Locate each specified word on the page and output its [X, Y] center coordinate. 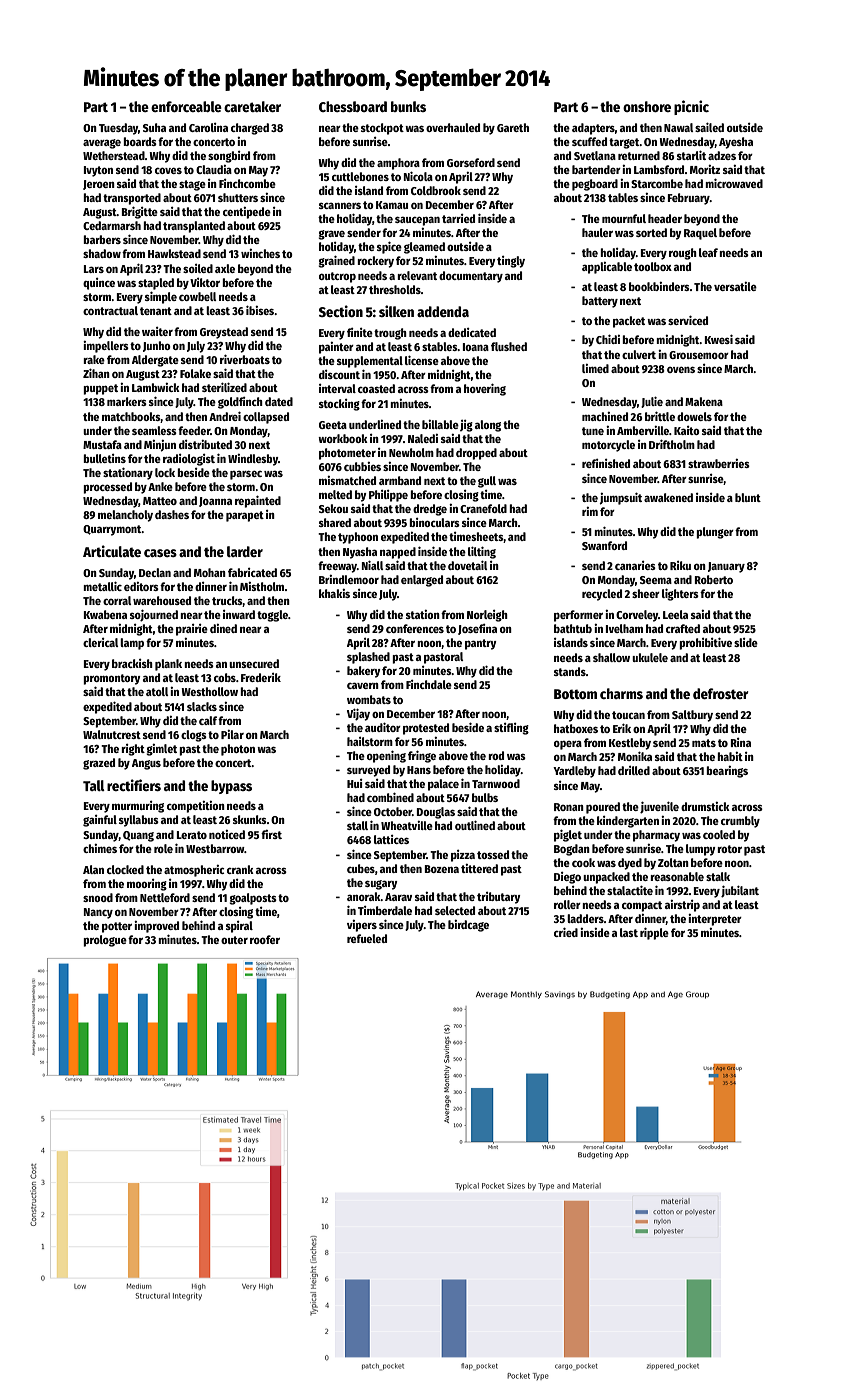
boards [140, 141]
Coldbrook [436, 190]
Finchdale [429, 684]
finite [360, 332]
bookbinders [659, 286]
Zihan [96, 373]
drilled [634, 770]
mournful [624, 218]
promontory [112, 679]
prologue [105, 941]
